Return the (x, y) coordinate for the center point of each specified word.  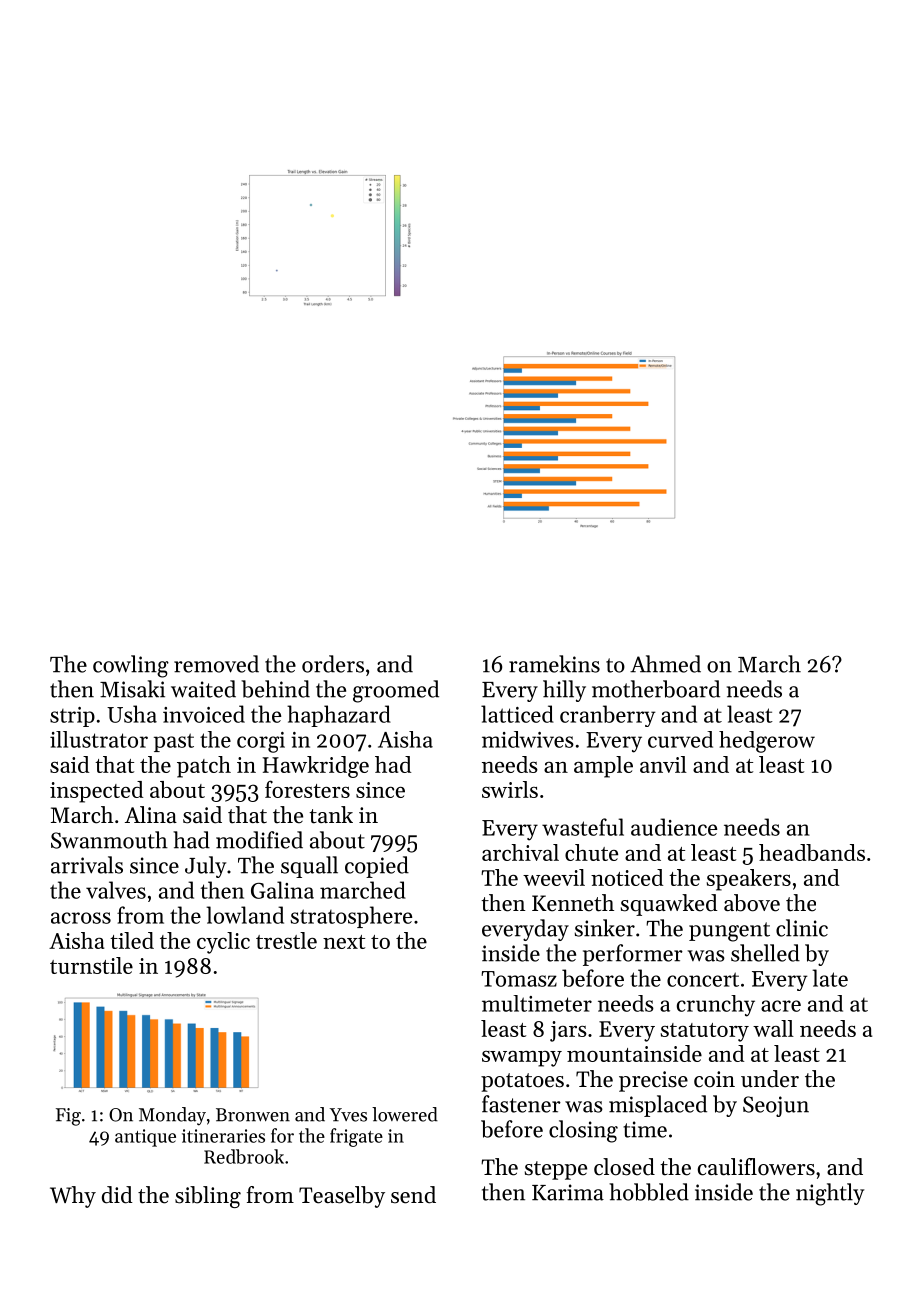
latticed (517, 714)
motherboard (656, 689)
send (413, 1195)
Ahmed (665, 664)
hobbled (649, 1192)
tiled (132, 940)
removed (216, 664)
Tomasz (519, 979)
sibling (208, 1197)
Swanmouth (109, 840)
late (830, 978)
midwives (528, 739)
